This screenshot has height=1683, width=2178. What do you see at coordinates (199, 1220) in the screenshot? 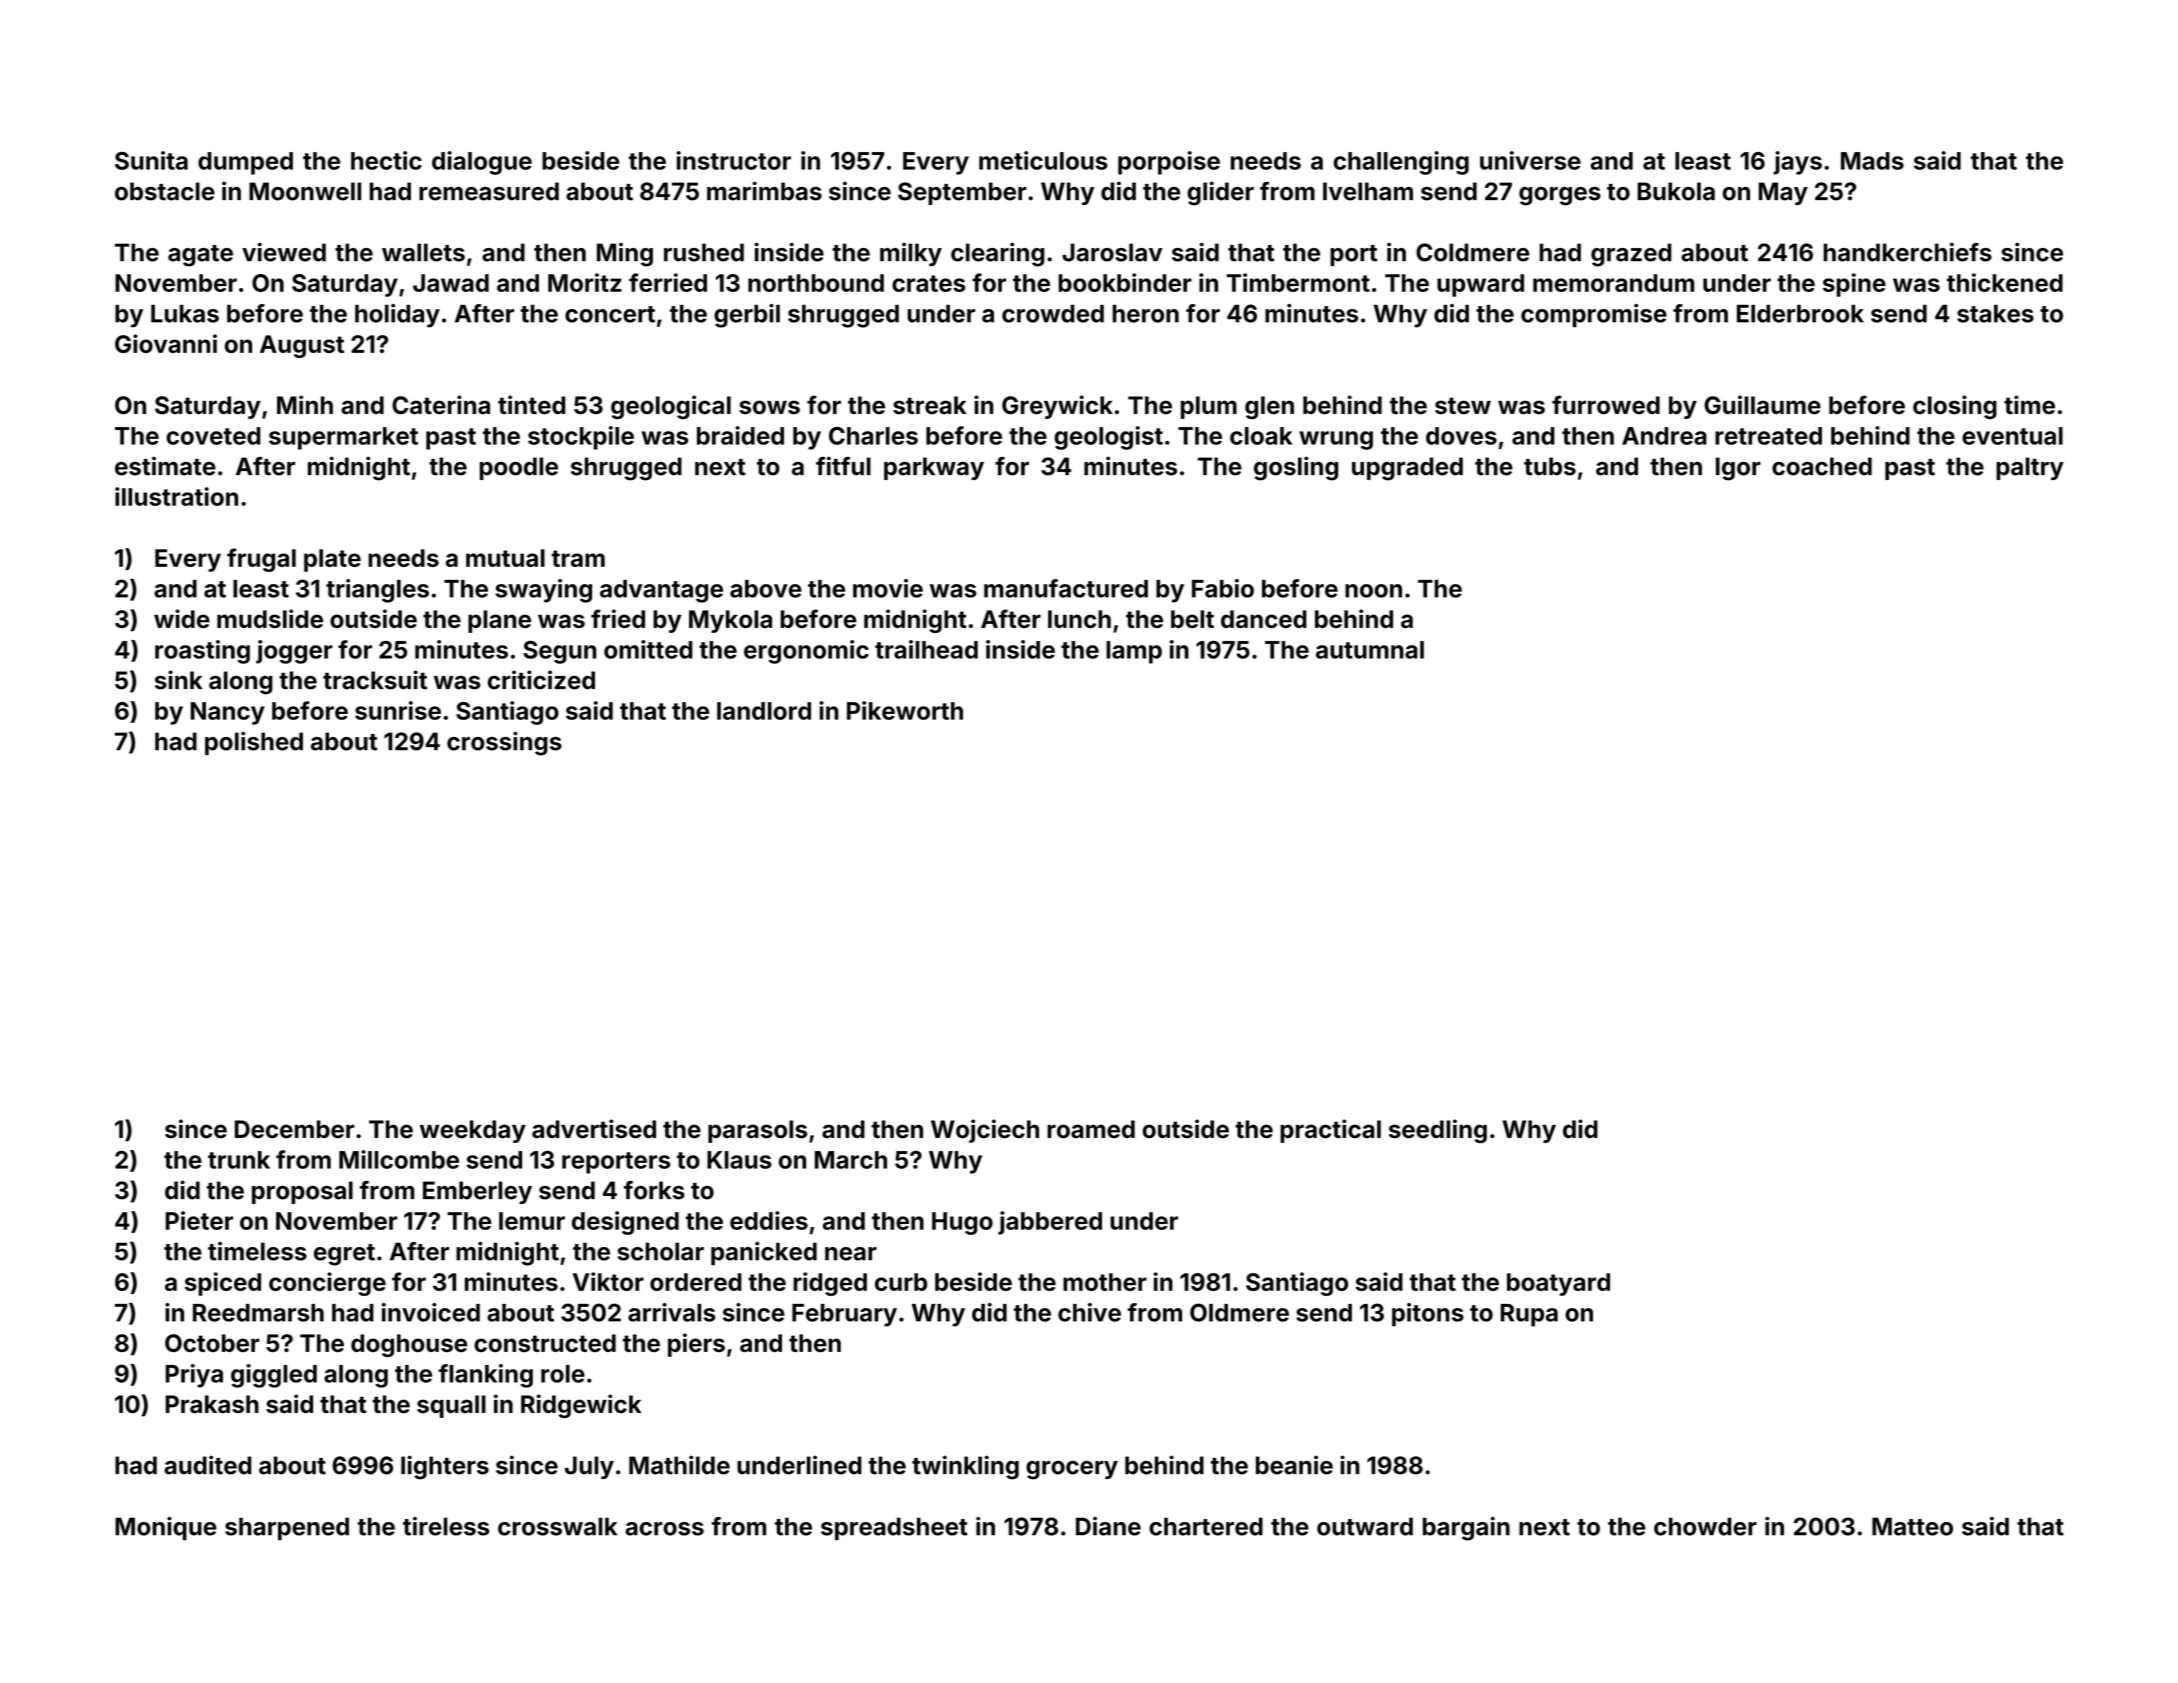
I see `Pieter` at bounding box center [199, 1220].
